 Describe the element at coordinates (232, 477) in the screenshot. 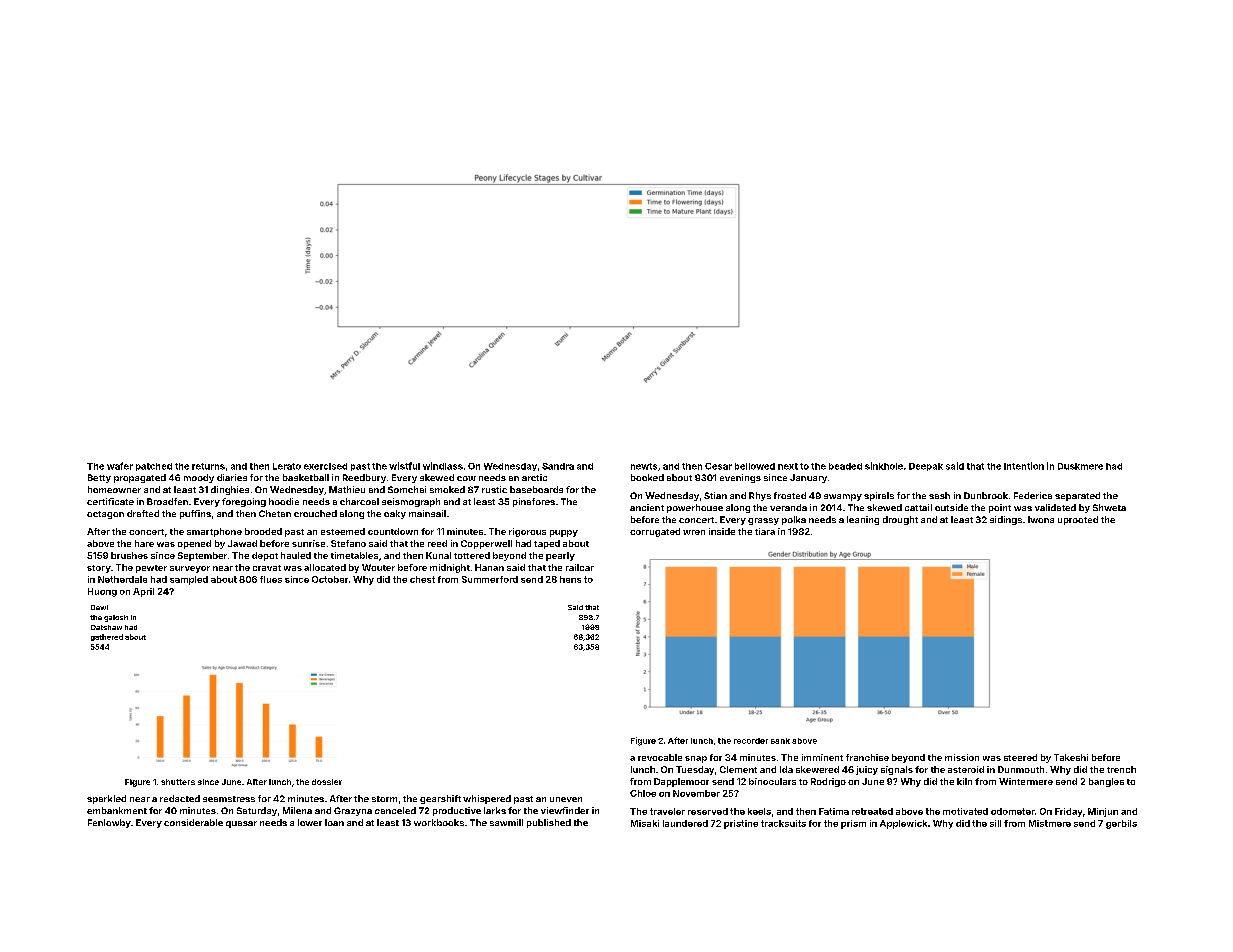

I see `diaries` at that location.
